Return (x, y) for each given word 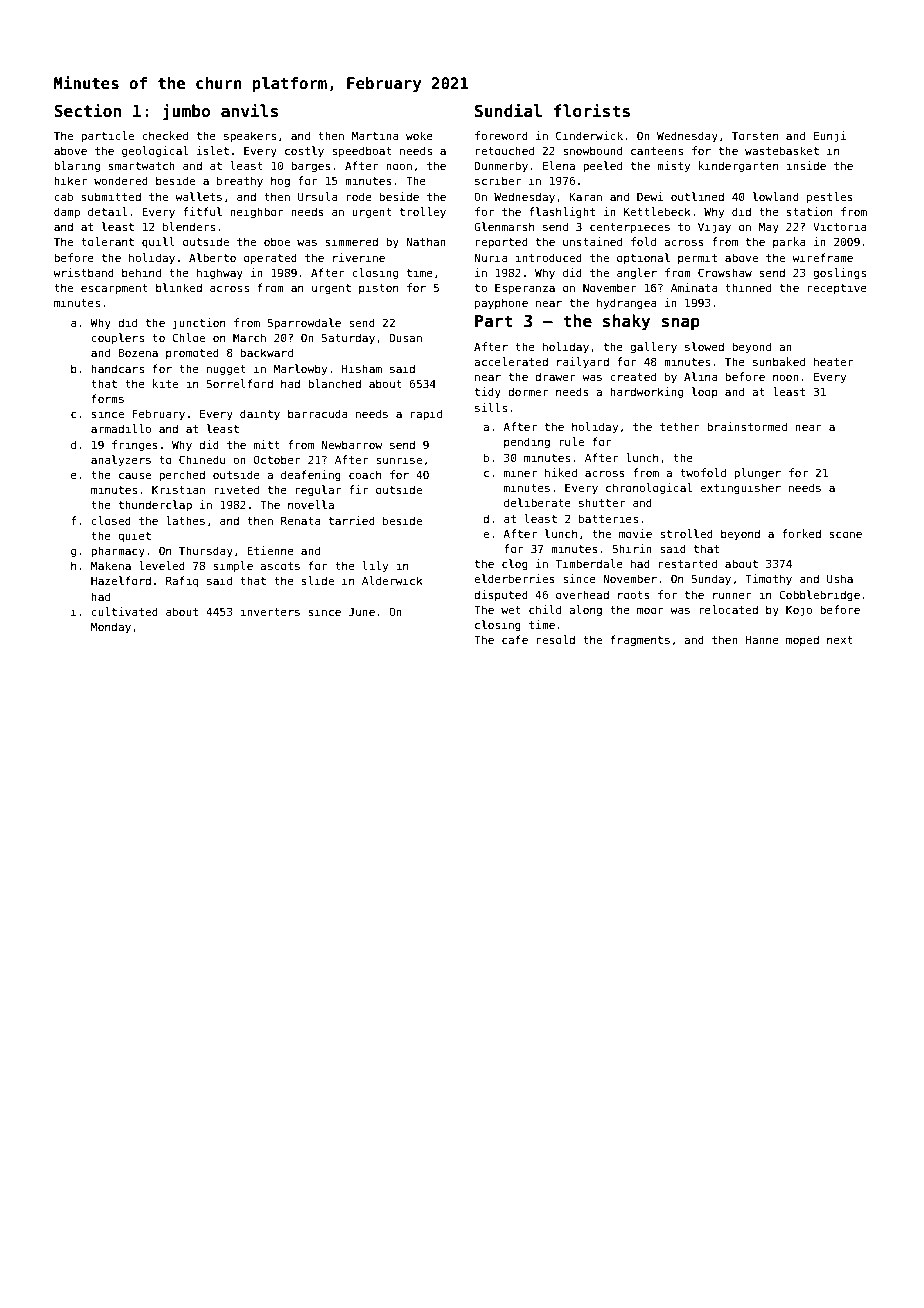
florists (592, 110)
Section (87, 110)
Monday (111, 628)
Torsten (755, 135)
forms (108, 398)
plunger (757, 474)
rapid (426, 414)
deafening (311, 476)
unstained (592, 241)
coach (365, 474)
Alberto (212, 257)
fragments (640, 641)
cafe (515, 639)
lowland (776, 196)
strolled (686, 533)
